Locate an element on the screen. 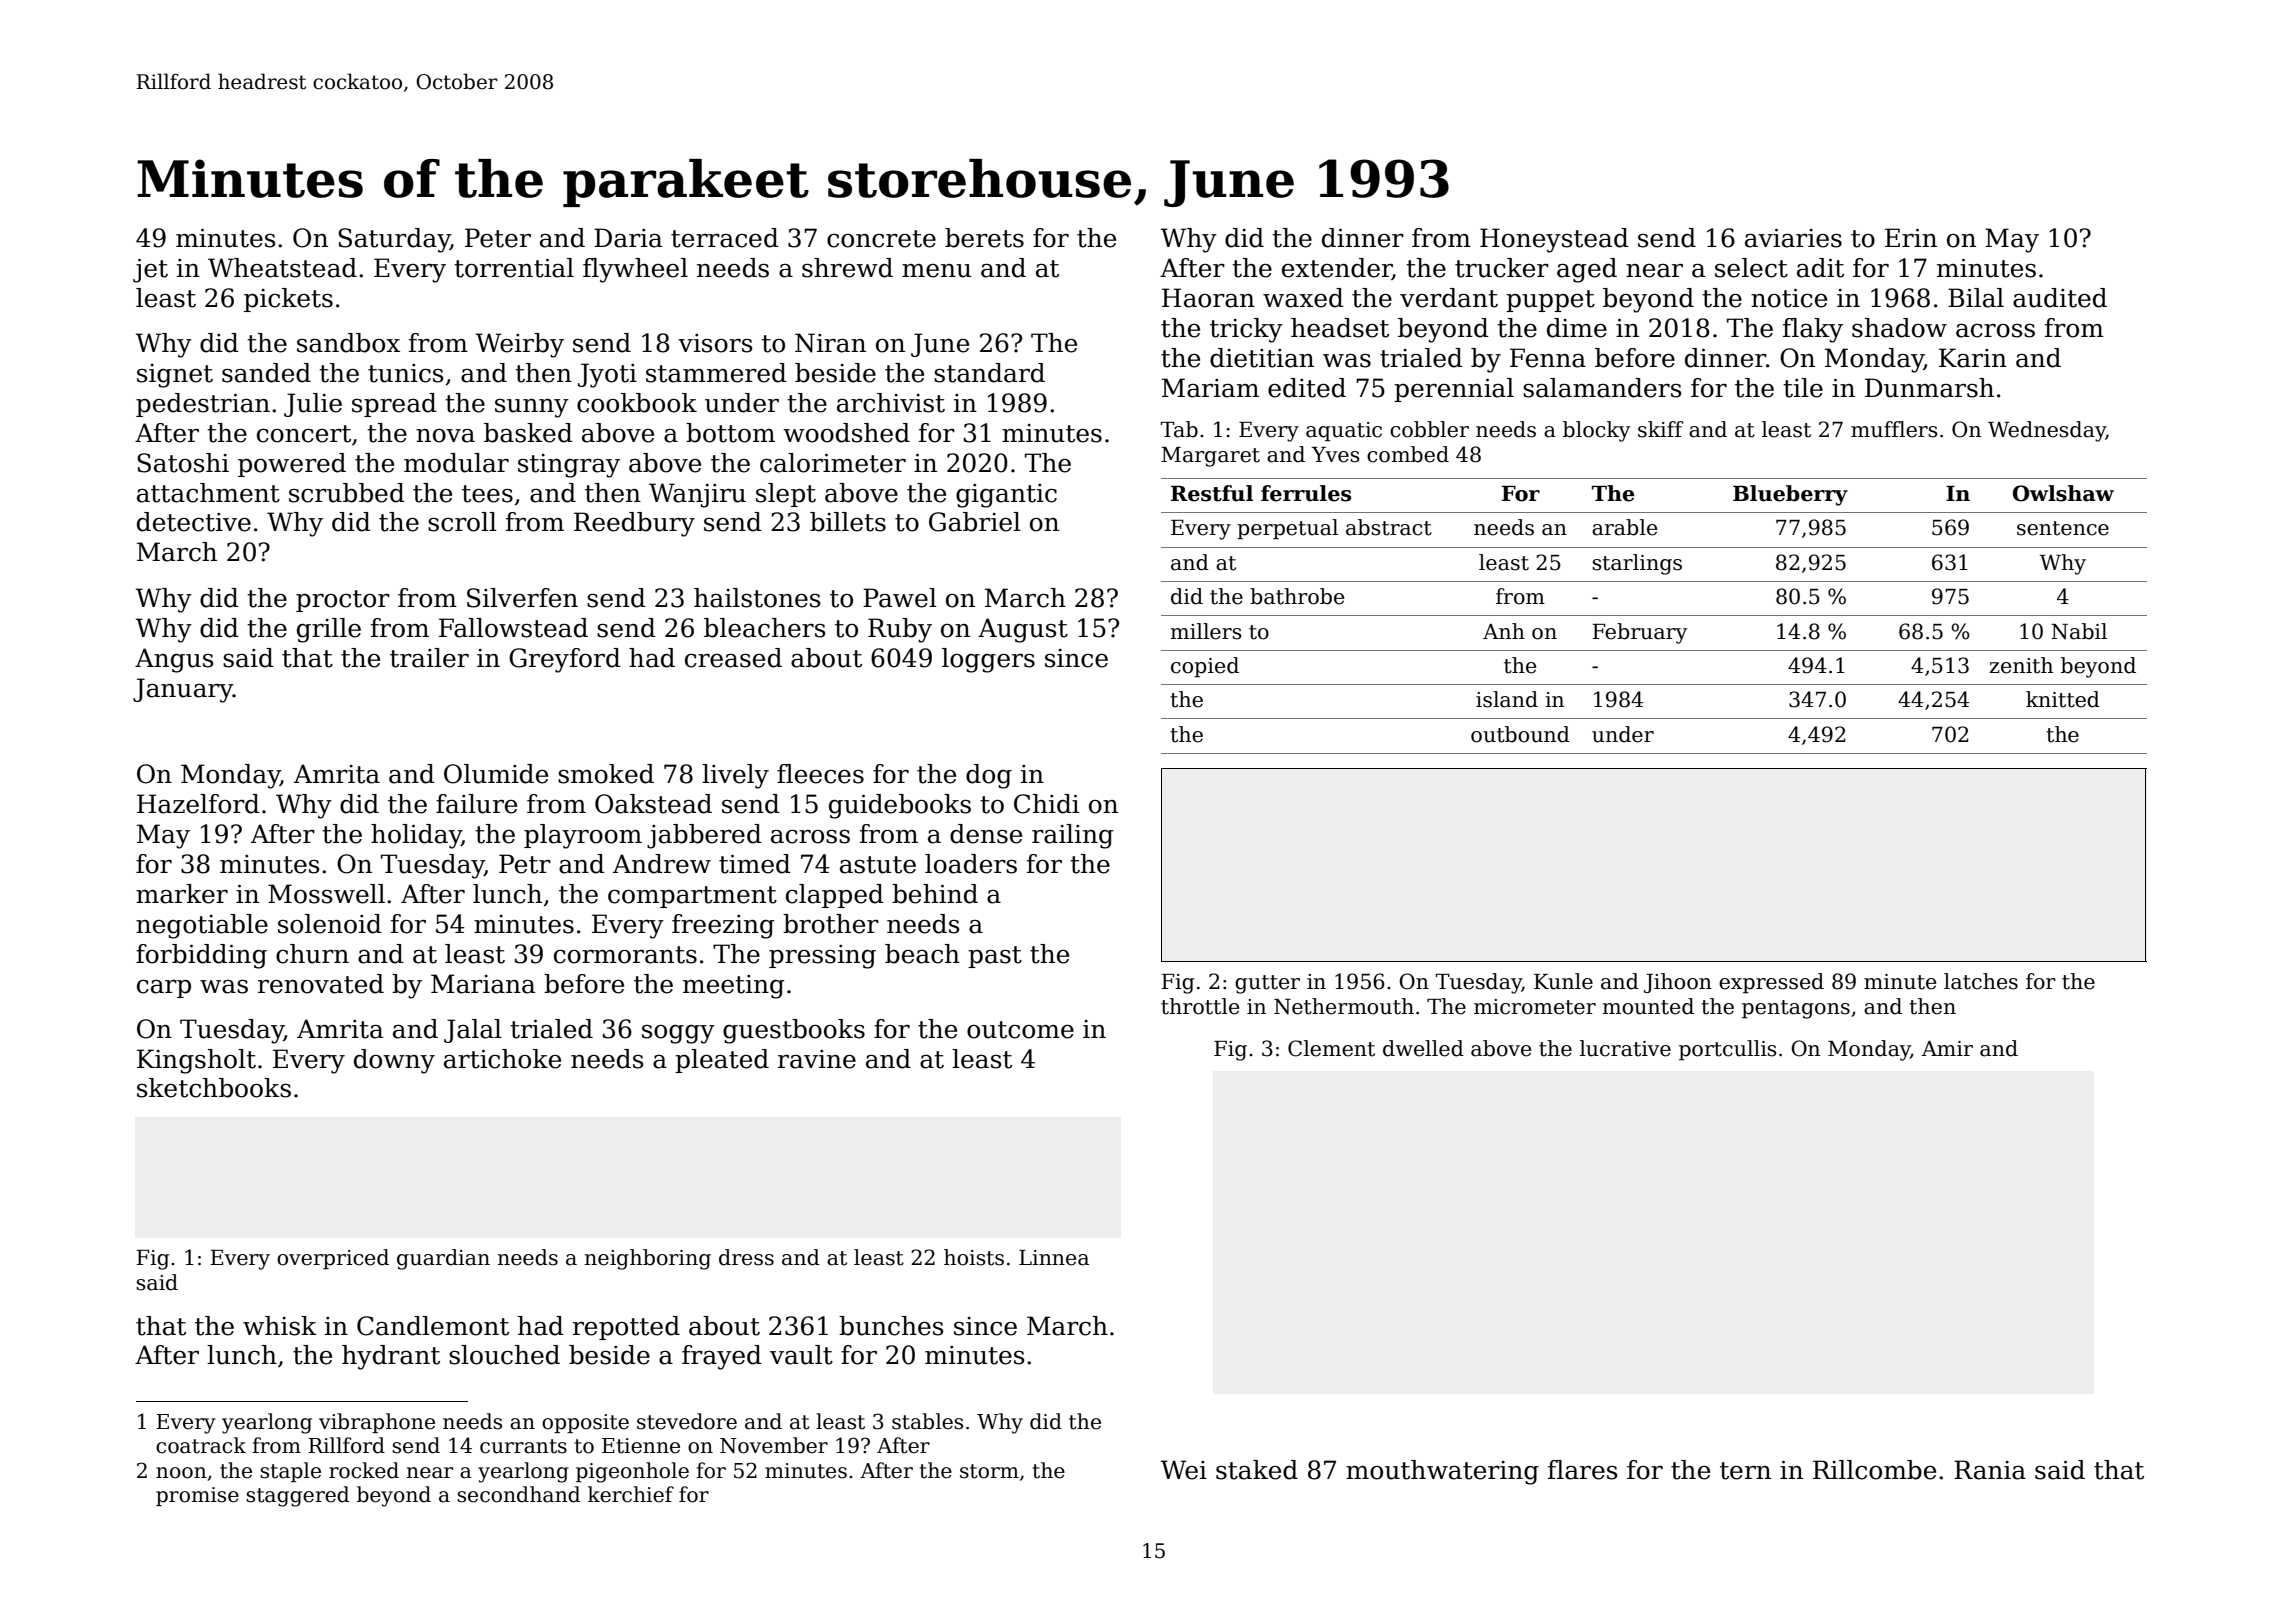  slouched is located at coordinates (504, 1355).
